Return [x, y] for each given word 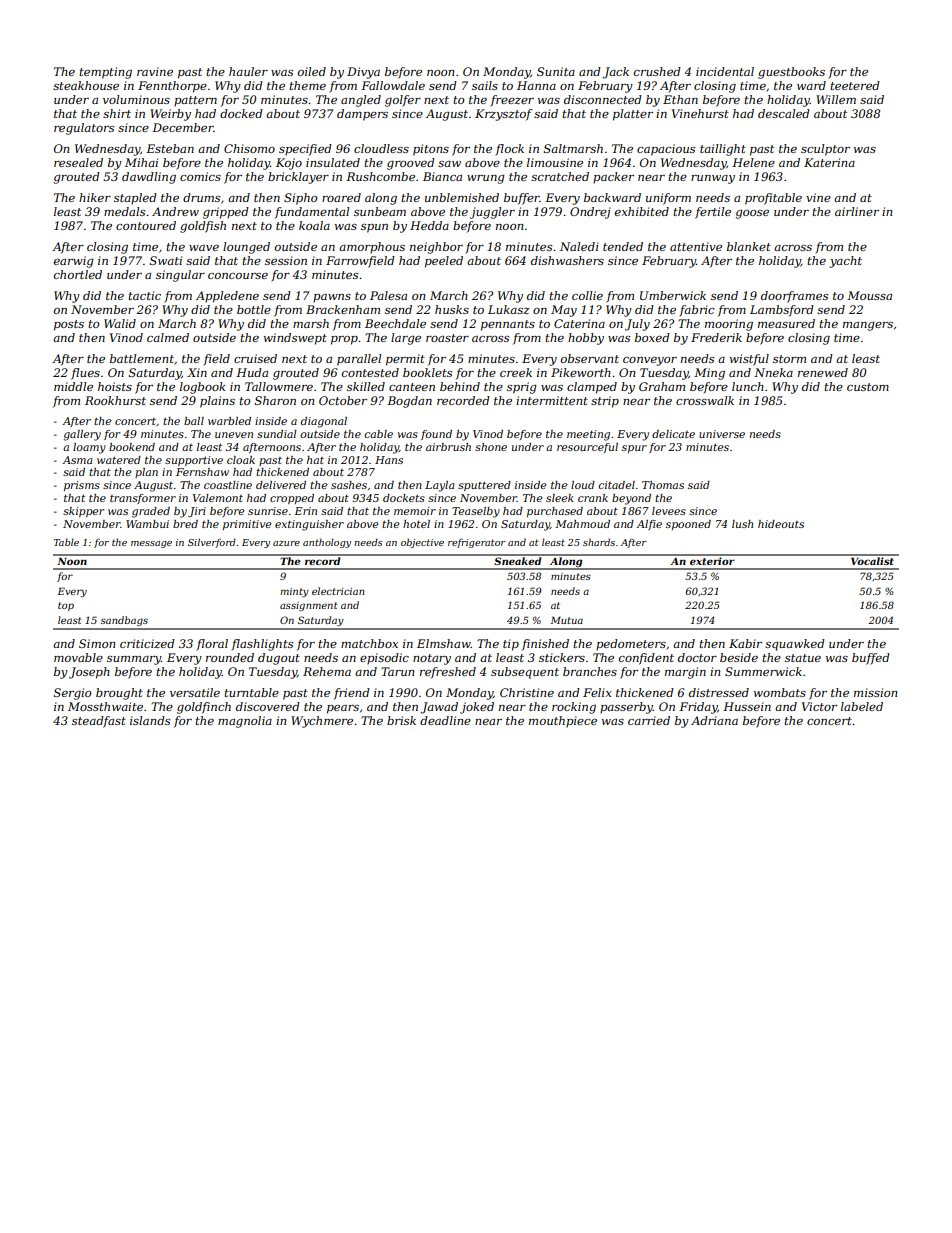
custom [868, 387]
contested [370, 372]
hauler [248, 71]
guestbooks [791, 73]
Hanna [536, 85]
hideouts [781, 524]
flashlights [262, 645]
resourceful [587, 448]
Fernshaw [202, 472]
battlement [142, 358]
